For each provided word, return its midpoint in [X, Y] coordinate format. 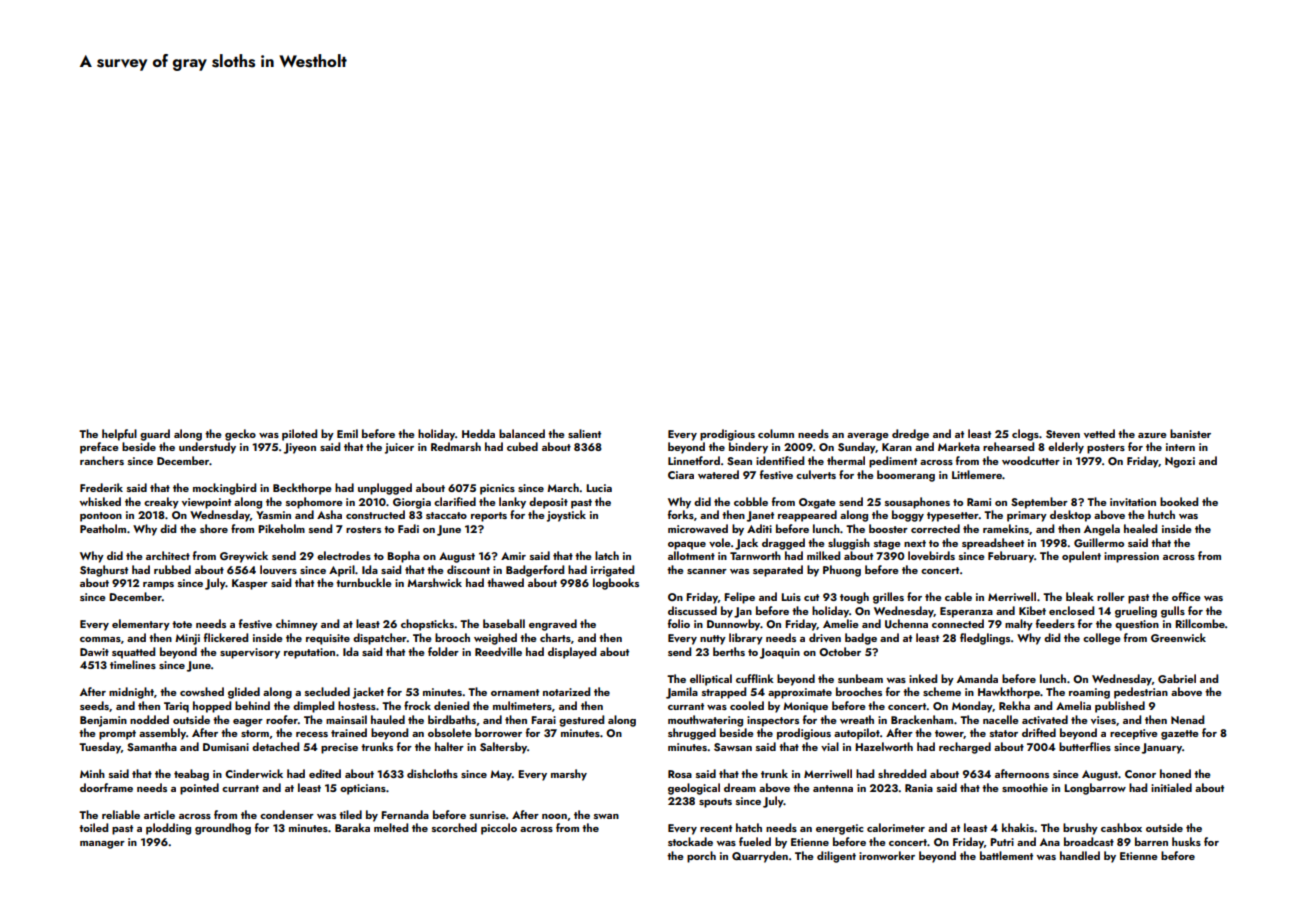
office [1186, 596]
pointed [199, 789]
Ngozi [1180, 462]
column [776, 433]
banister [1190, 433]
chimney [297, 625]
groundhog [223, 829]
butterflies [1085, 746]
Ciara [681, 475]
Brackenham [922, 719]
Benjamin [103, 721]
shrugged [692, 734]
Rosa [680, 774]
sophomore [314, 503]
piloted [299, 435]
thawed [505, 582]
